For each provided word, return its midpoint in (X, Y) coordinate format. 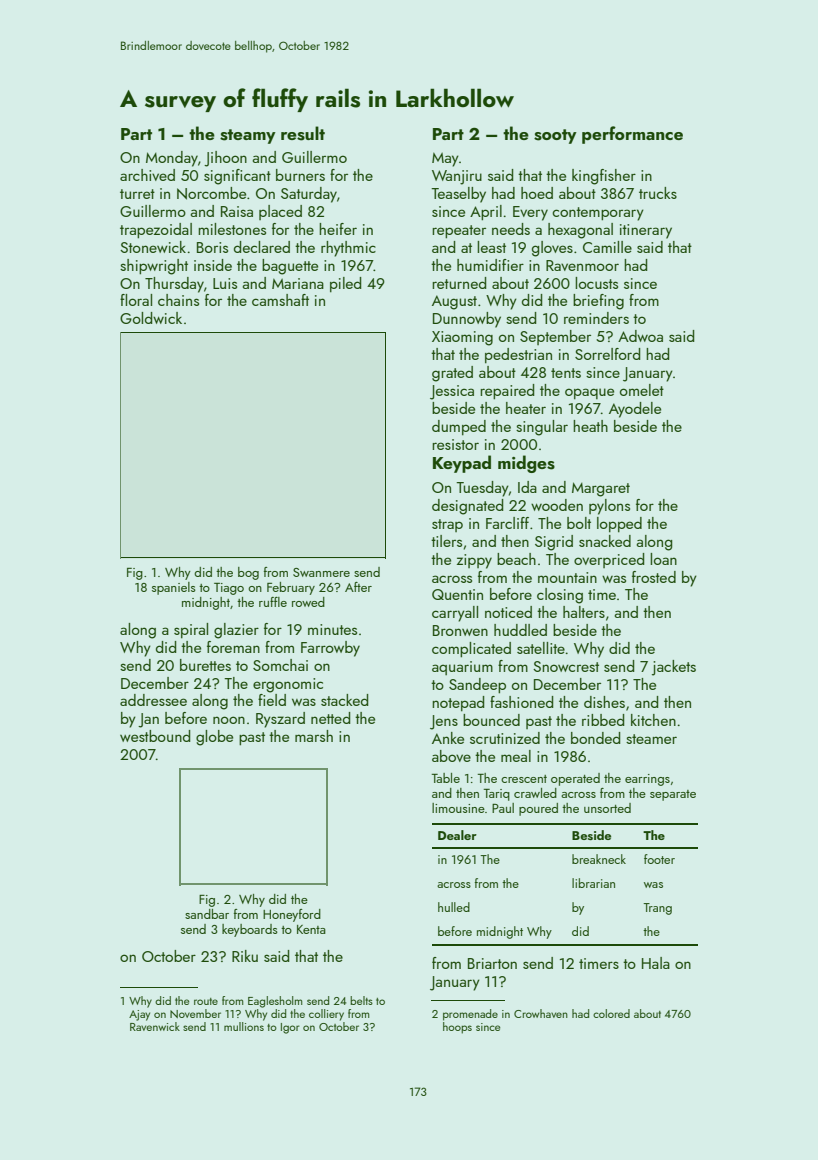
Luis (225, 283)
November (195, 1013)
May (445, 159)
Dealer (457, 835)
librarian (593, 883)
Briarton (492, 963)
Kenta (311, 929)
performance (632, 135)
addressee (153, 700)
